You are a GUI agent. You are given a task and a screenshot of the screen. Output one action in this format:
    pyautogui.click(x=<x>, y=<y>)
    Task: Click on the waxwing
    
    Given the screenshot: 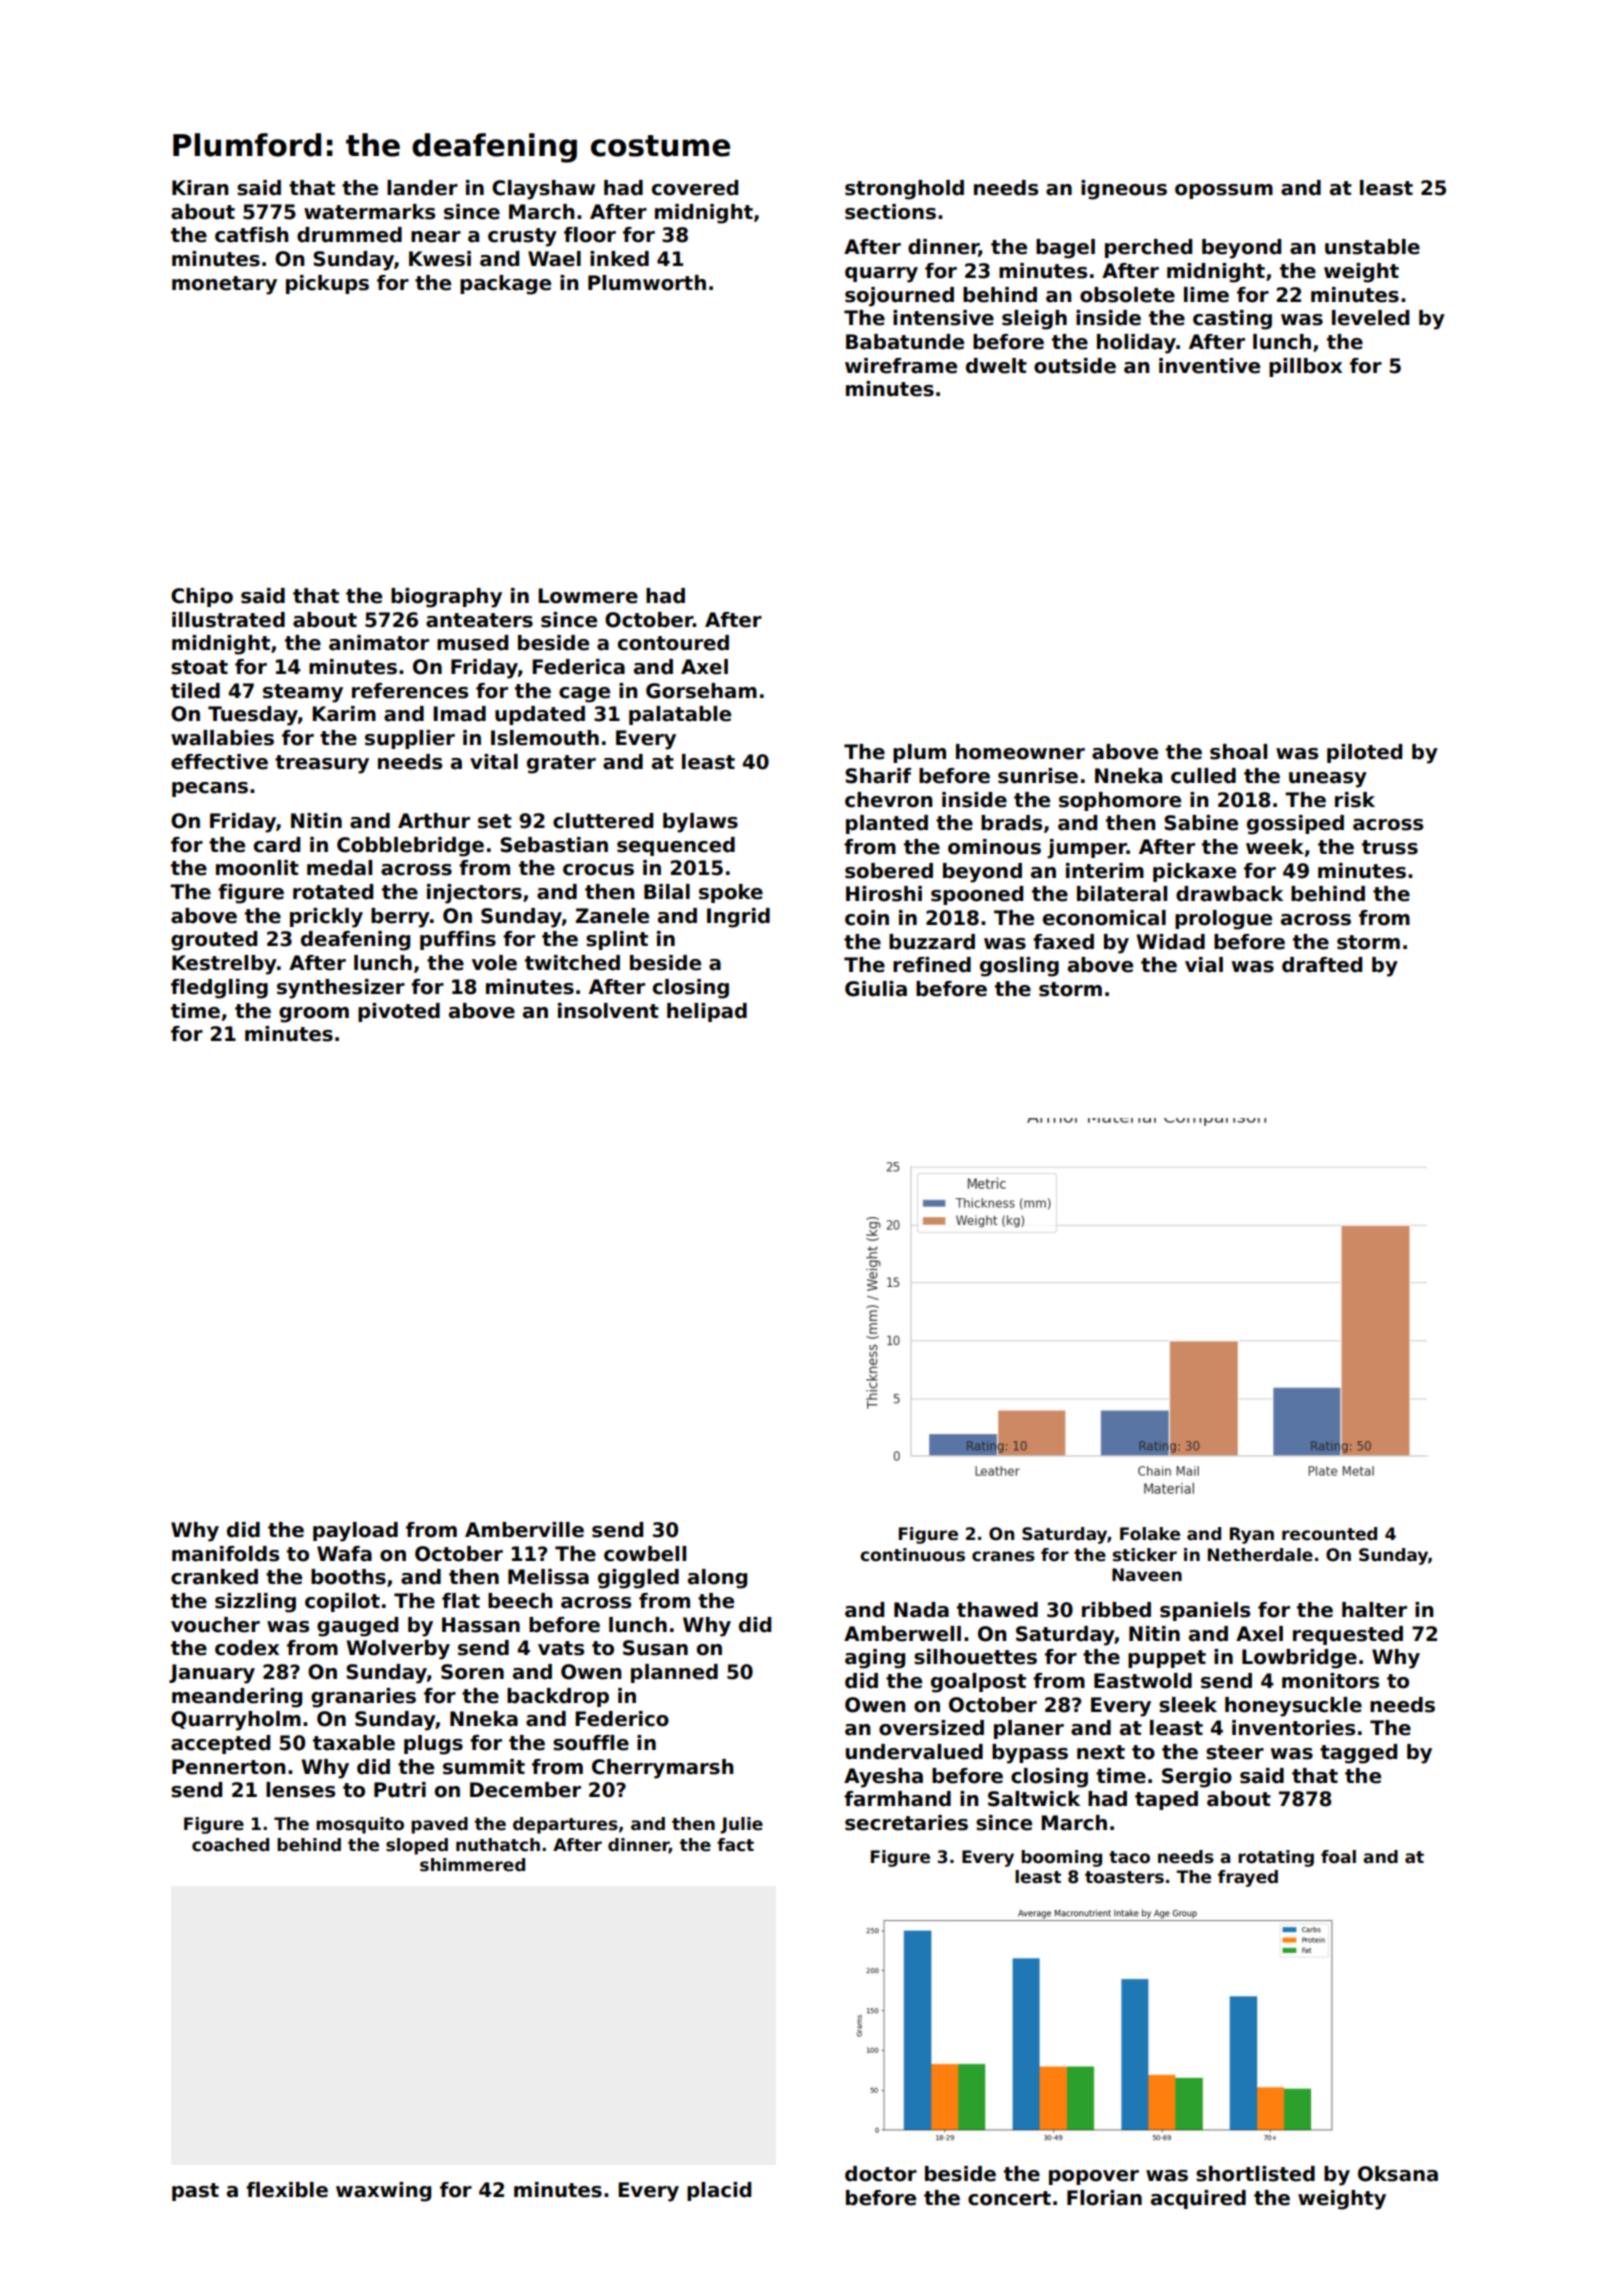 What is the action you would take?
    pyautogui.click(x=383, y=2192)
